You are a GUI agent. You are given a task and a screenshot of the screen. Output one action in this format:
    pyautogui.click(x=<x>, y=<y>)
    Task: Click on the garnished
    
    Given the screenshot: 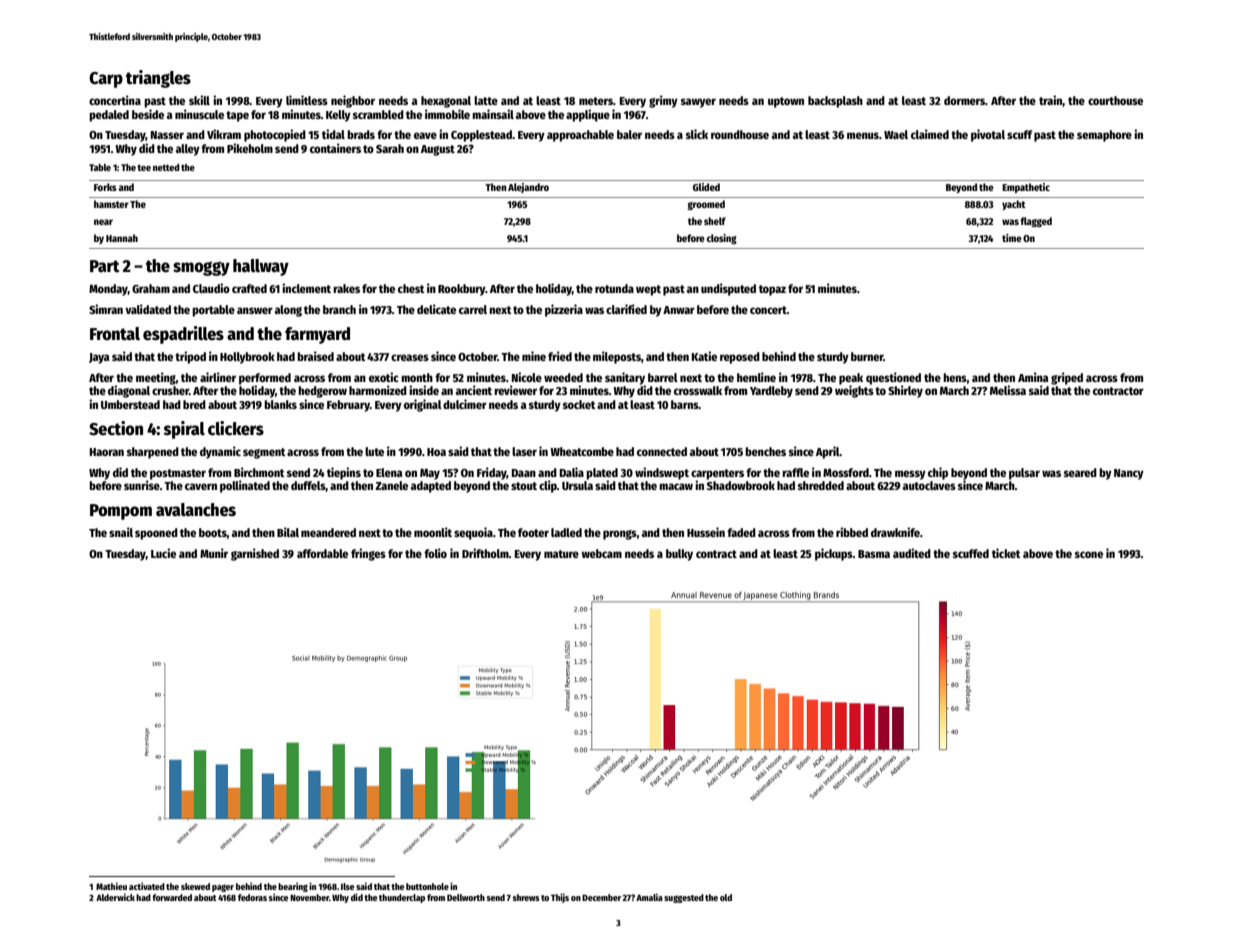 What is the action you would take?
    pyautogui.click(x=255, y=554)
